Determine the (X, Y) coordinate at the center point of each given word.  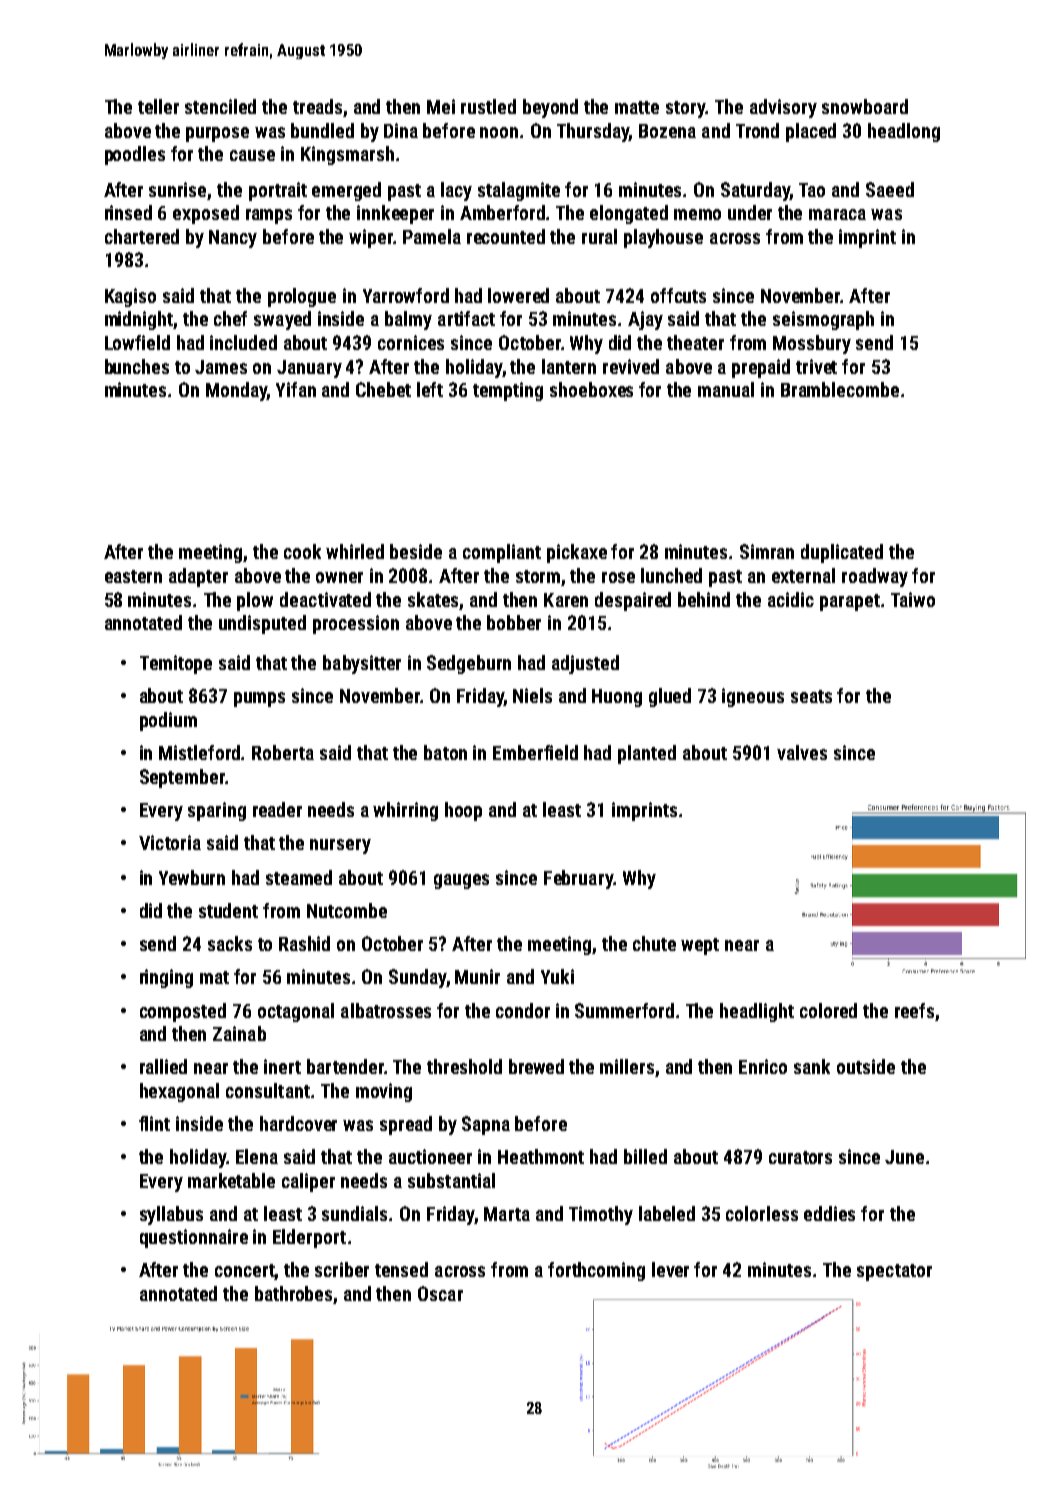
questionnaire (194, 1238)
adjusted (585, 664)
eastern (133, 576)
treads (317, 106)
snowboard (865, 106)
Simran (767, 551)
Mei (441, 106)
